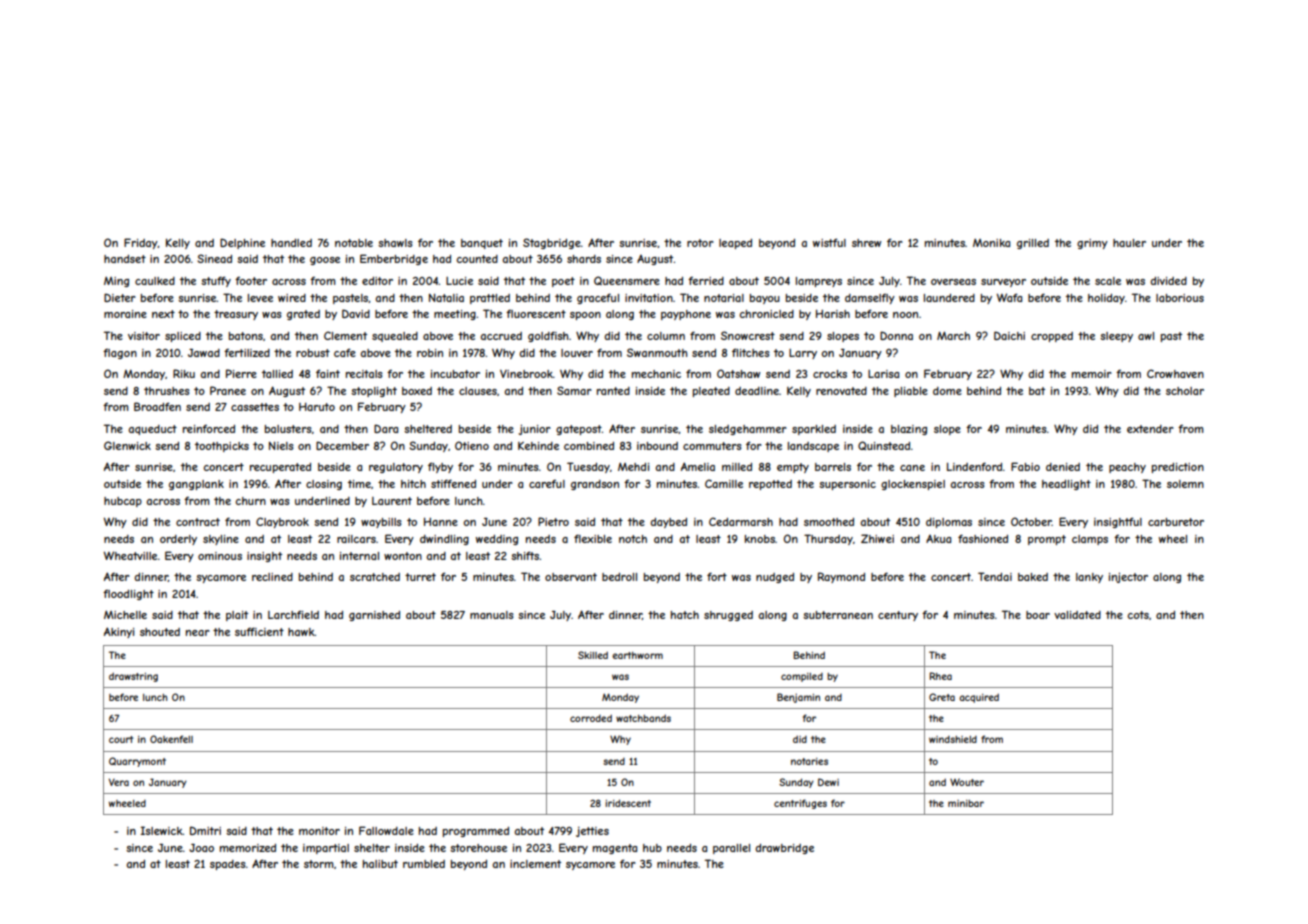  Describe the element at coordinates (345, 352) in the screenshot. I see `cafe` at that location.
